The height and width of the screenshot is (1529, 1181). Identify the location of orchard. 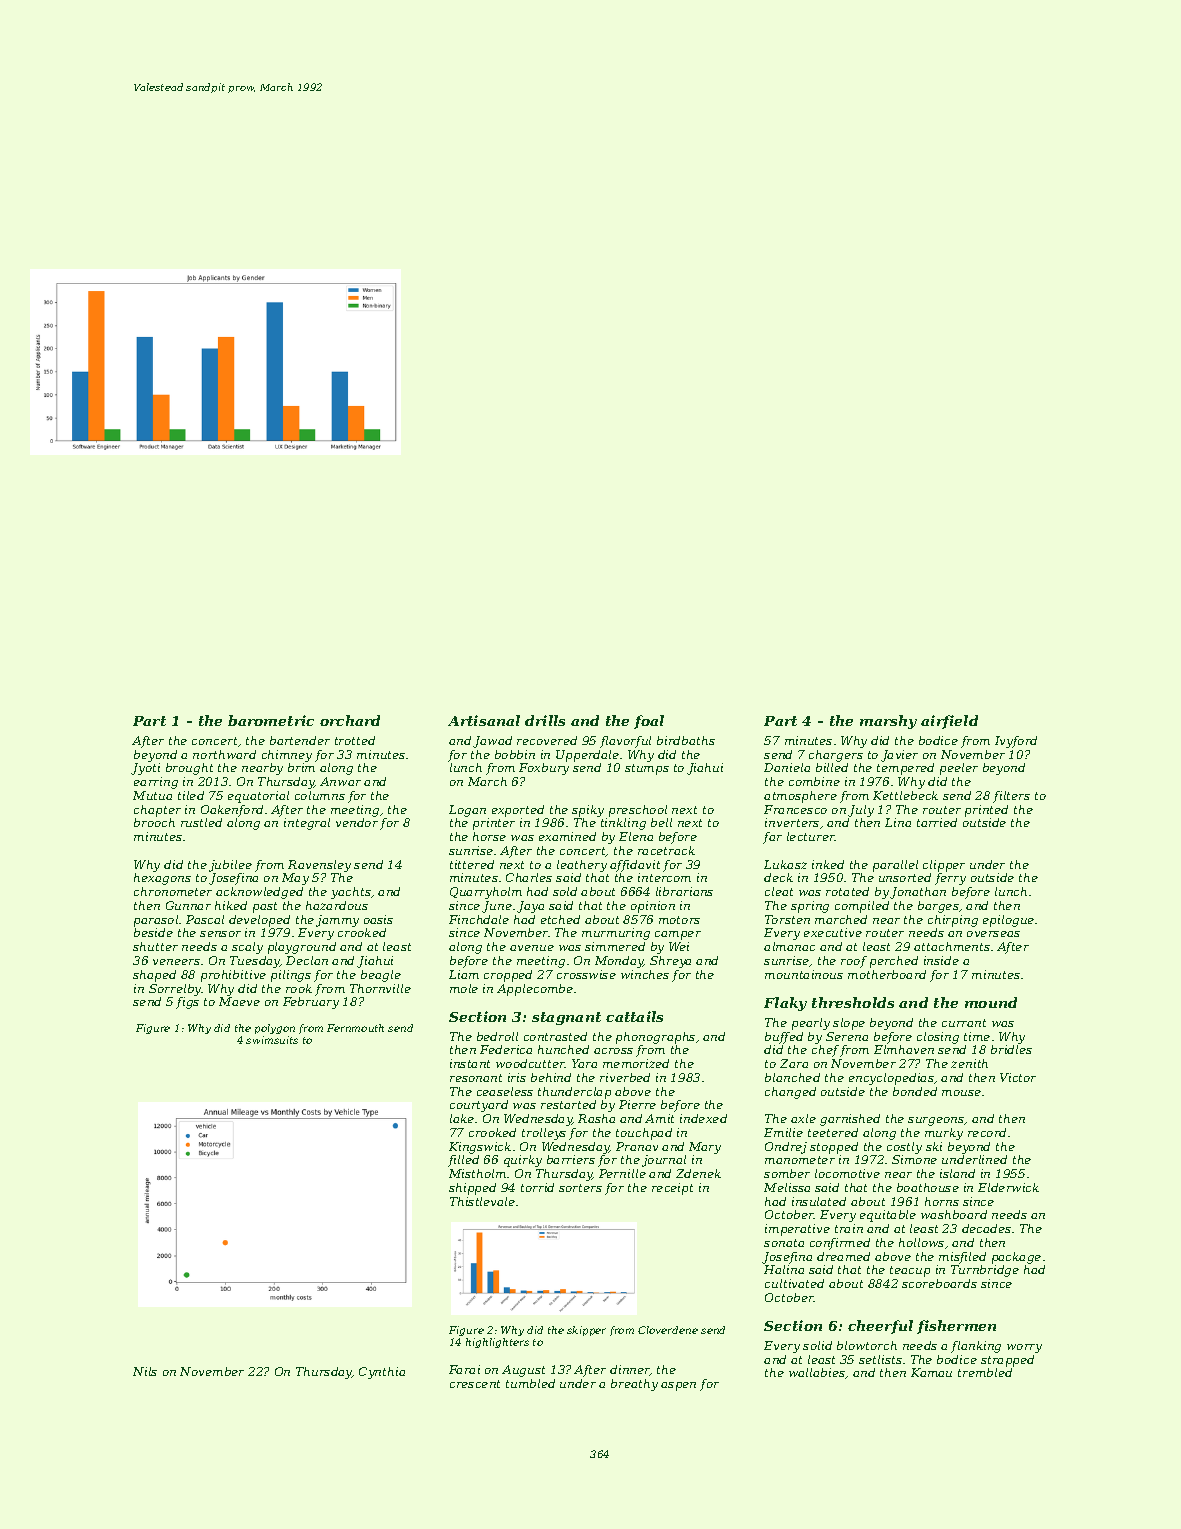
(350, 720).
